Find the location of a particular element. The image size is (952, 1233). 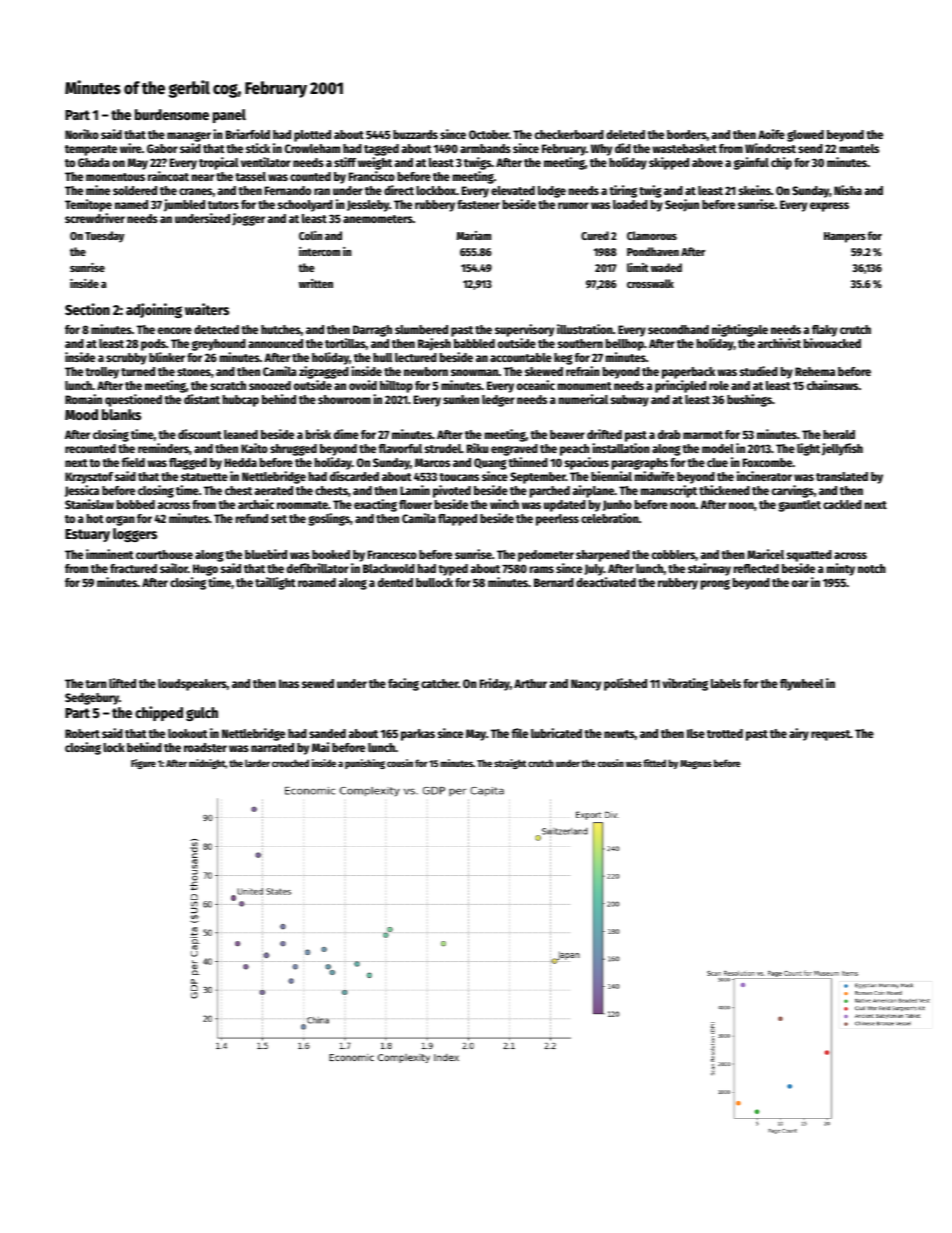

stairway is located at coordinates (709, 569).
